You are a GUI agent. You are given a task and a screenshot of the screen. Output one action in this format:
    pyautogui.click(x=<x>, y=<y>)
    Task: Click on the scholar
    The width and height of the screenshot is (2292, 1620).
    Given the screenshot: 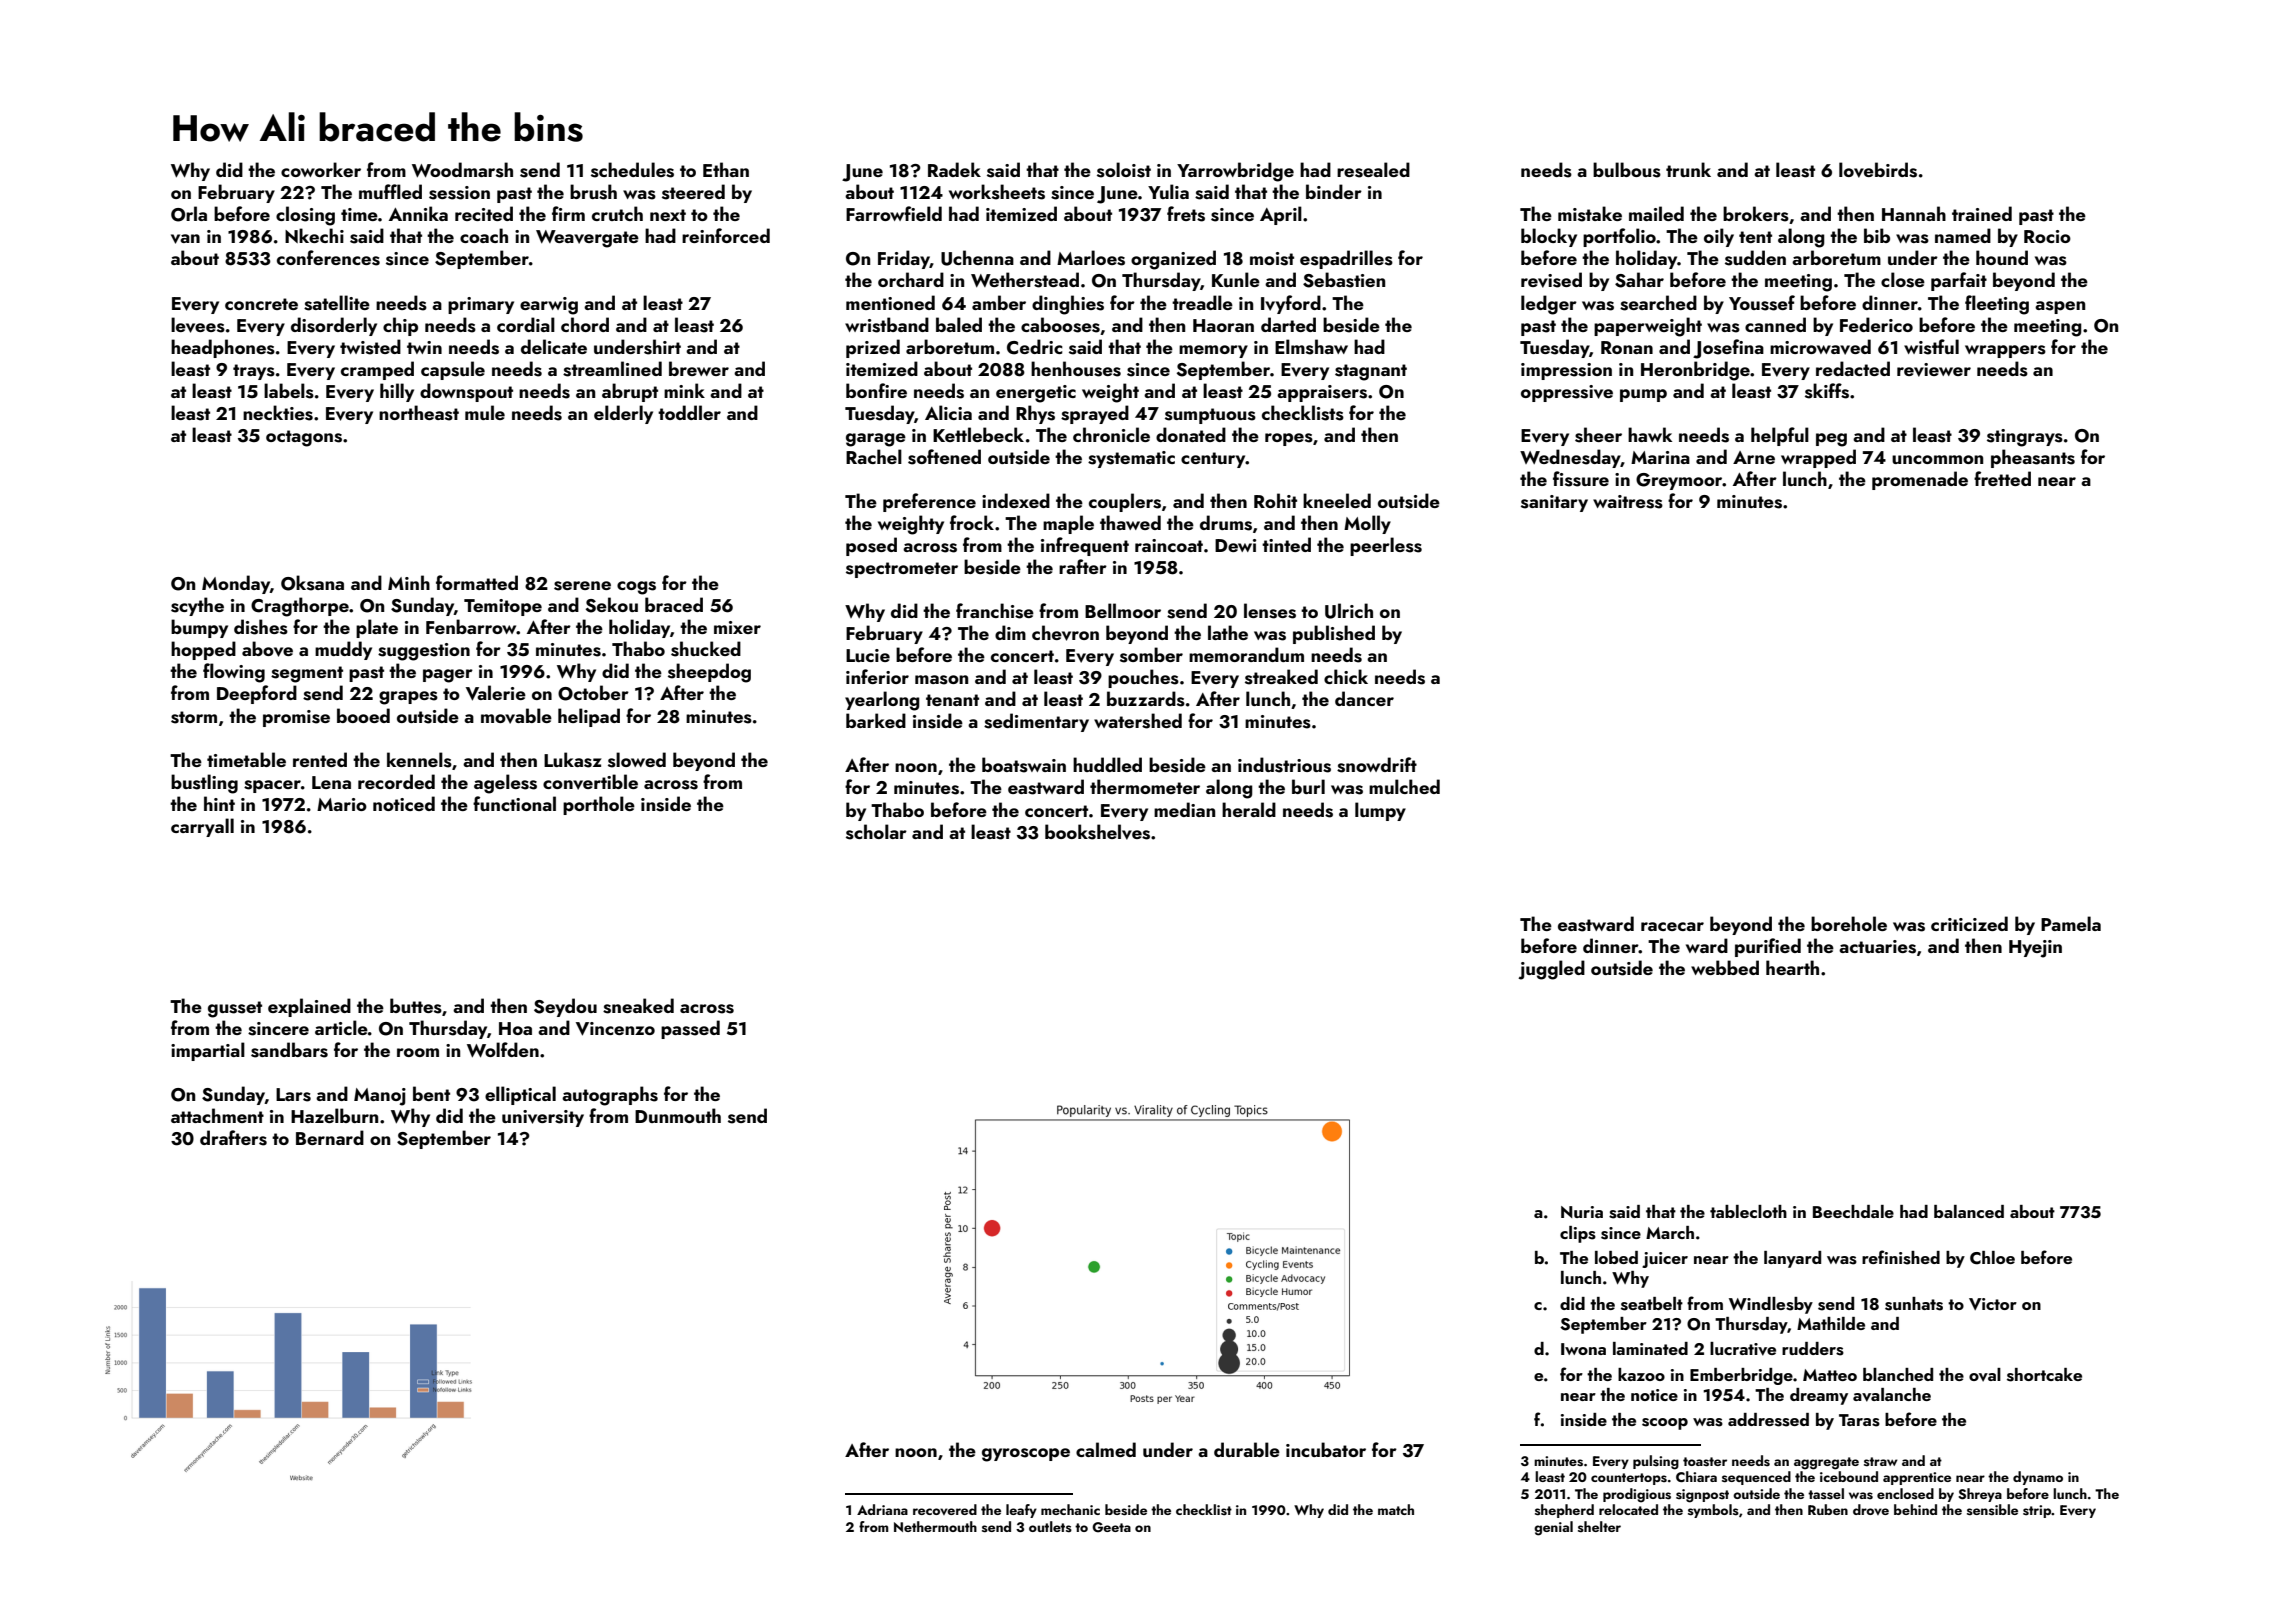 What is the action you would take?
    pyautogui.click(x=876, y=832)
